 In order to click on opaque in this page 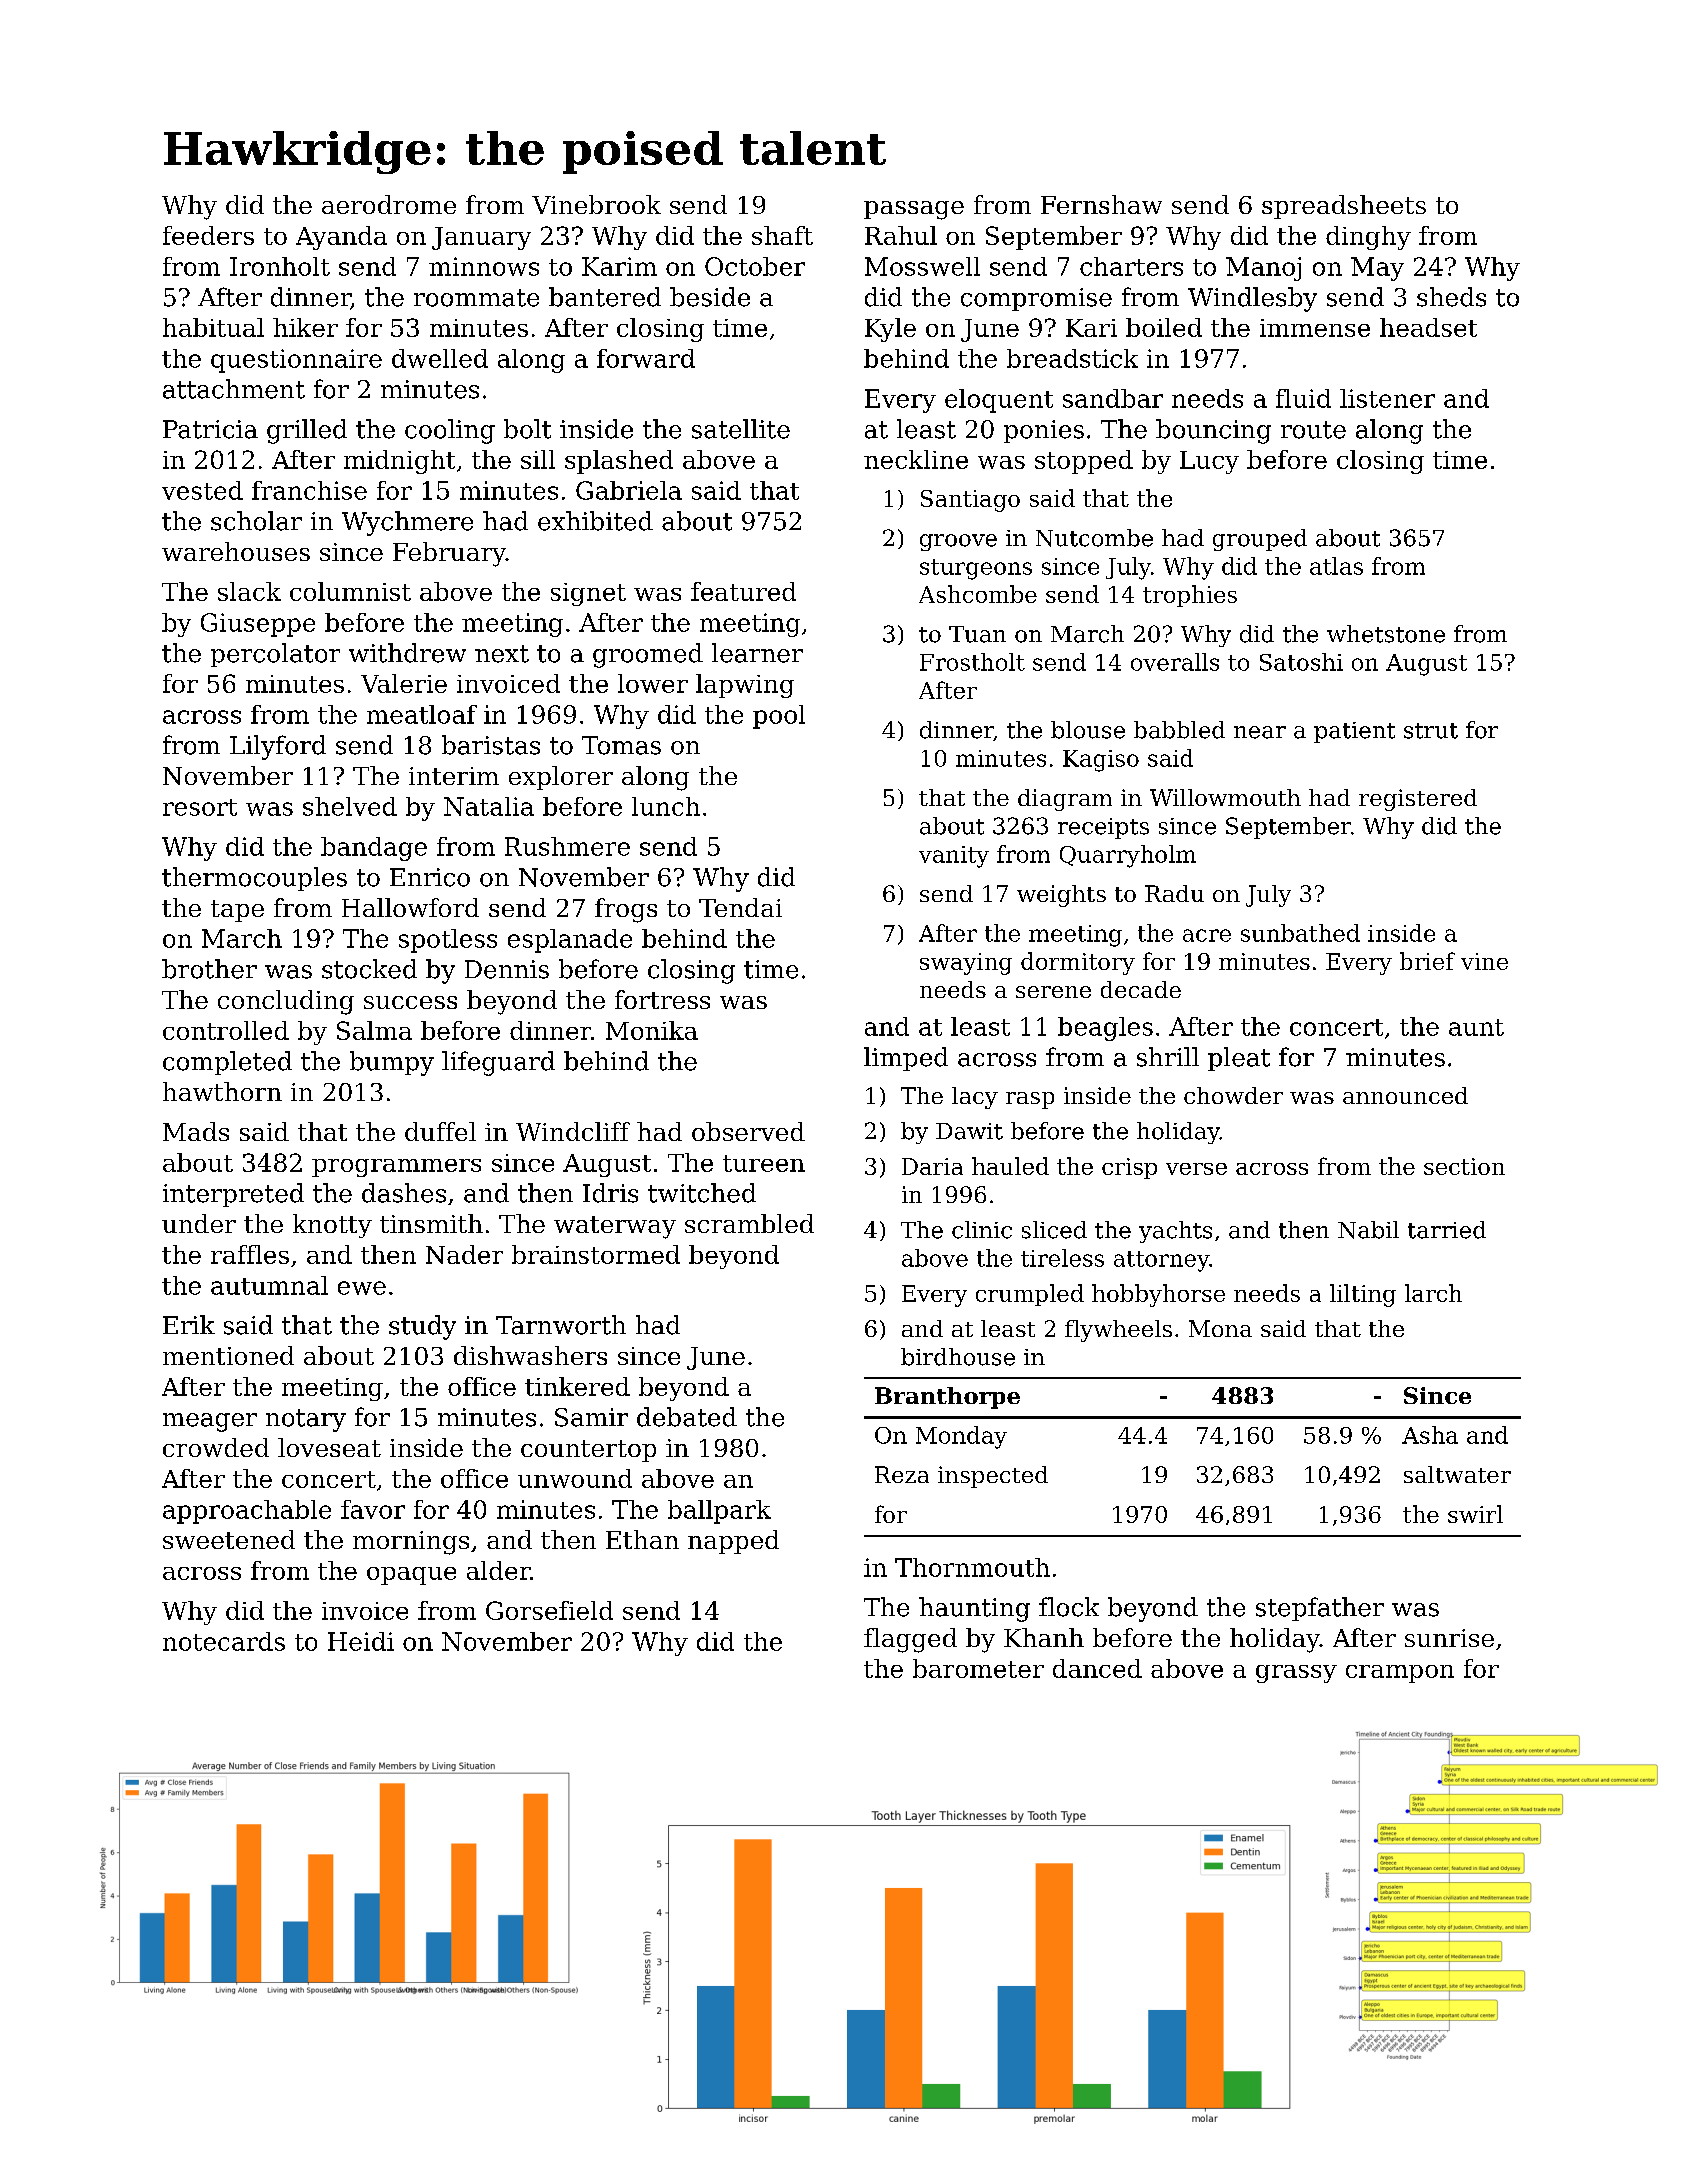, I will do `click(411, 1576)`.
